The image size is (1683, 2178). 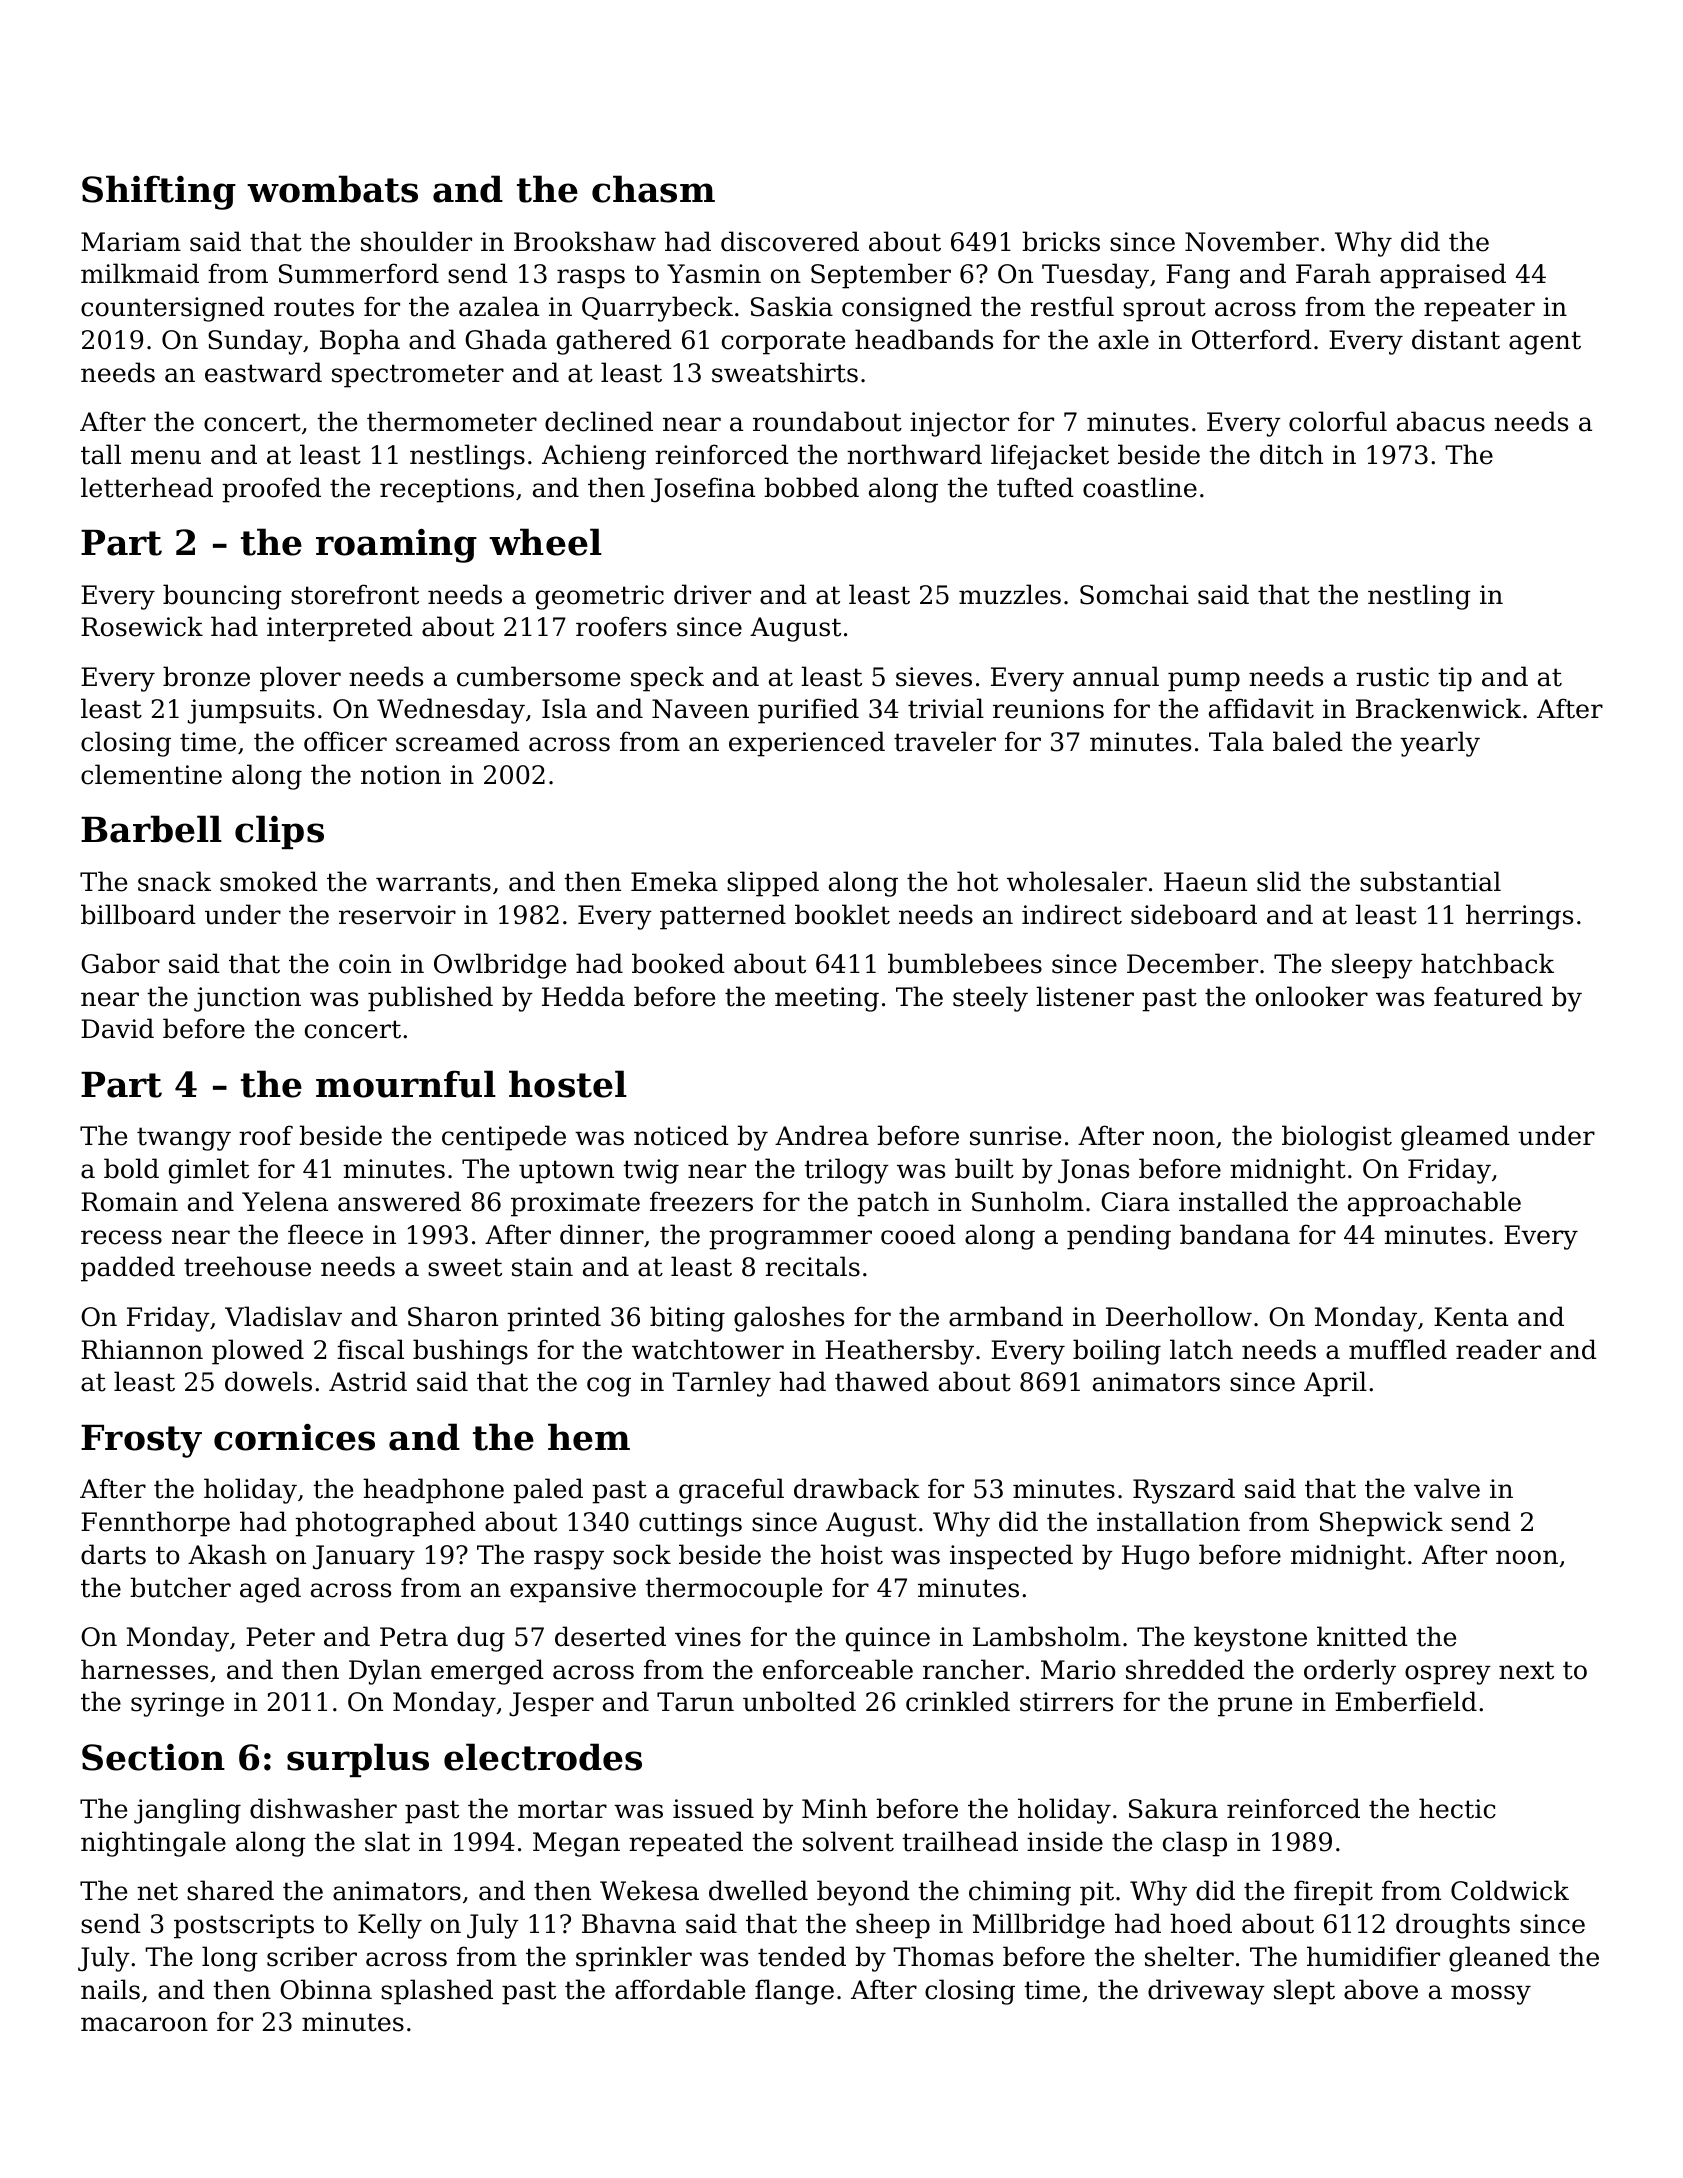 What do you see at coordinates (1337, 1138) in the page?
I see `biologist` at bounding box center [1337, 1138].
